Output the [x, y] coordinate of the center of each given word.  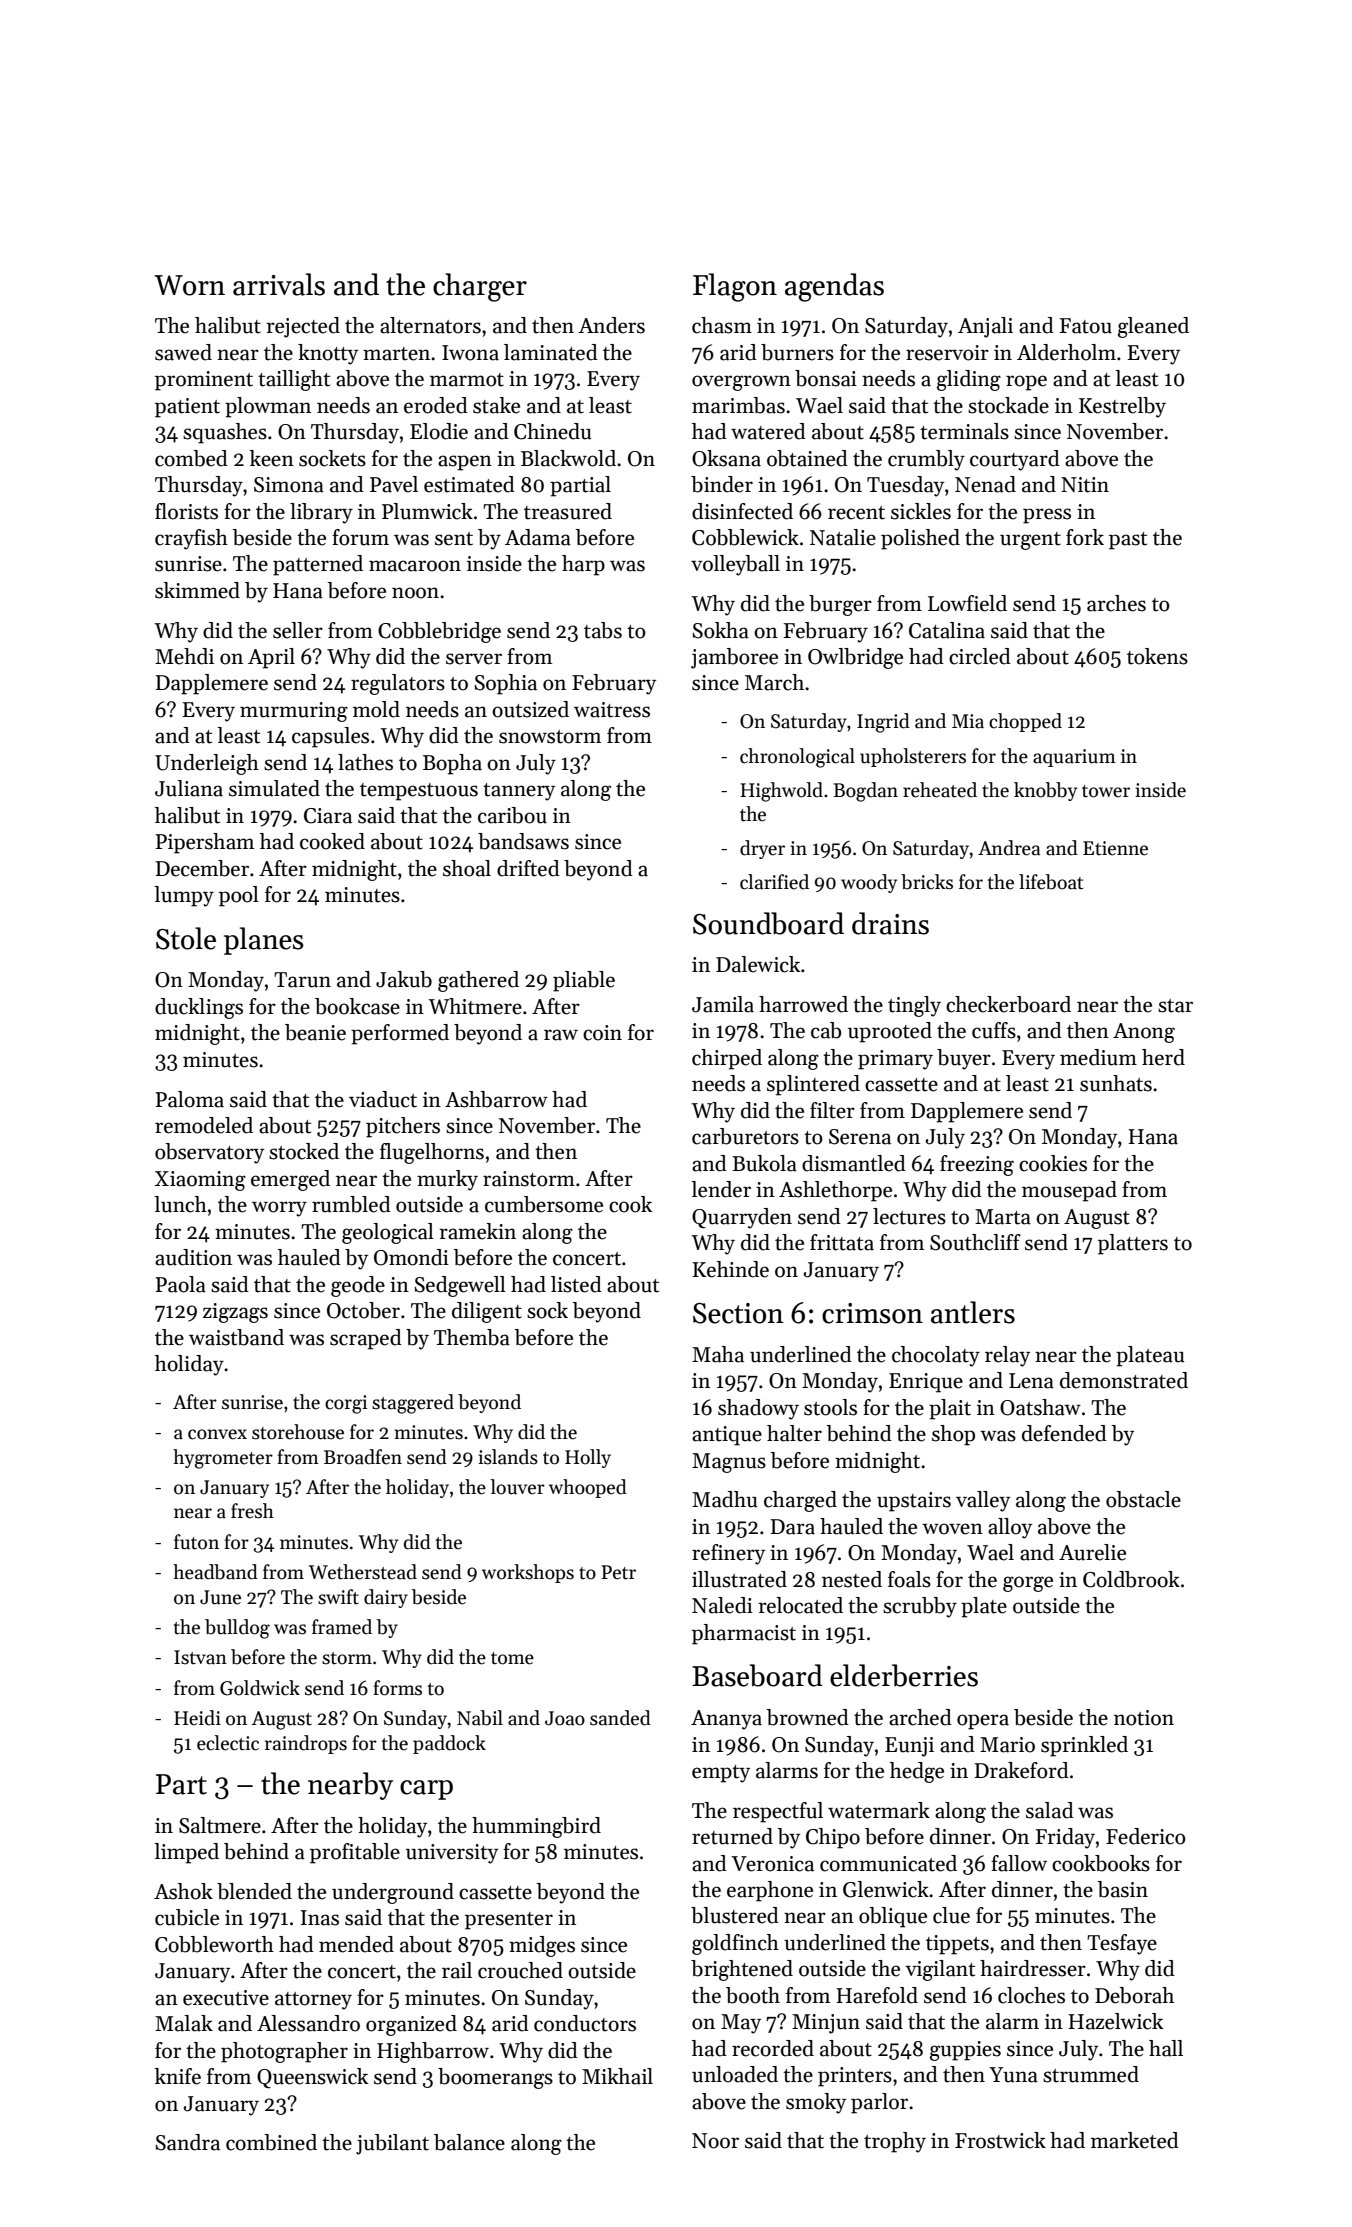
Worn [189, 285]
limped [186, 1853]
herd [1163, 1057]
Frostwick [1000, 2140]
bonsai [826, 378]
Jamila [723, 1004]
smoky [816, 2103]
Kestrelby [1122, 407]
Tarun [302, 980]
